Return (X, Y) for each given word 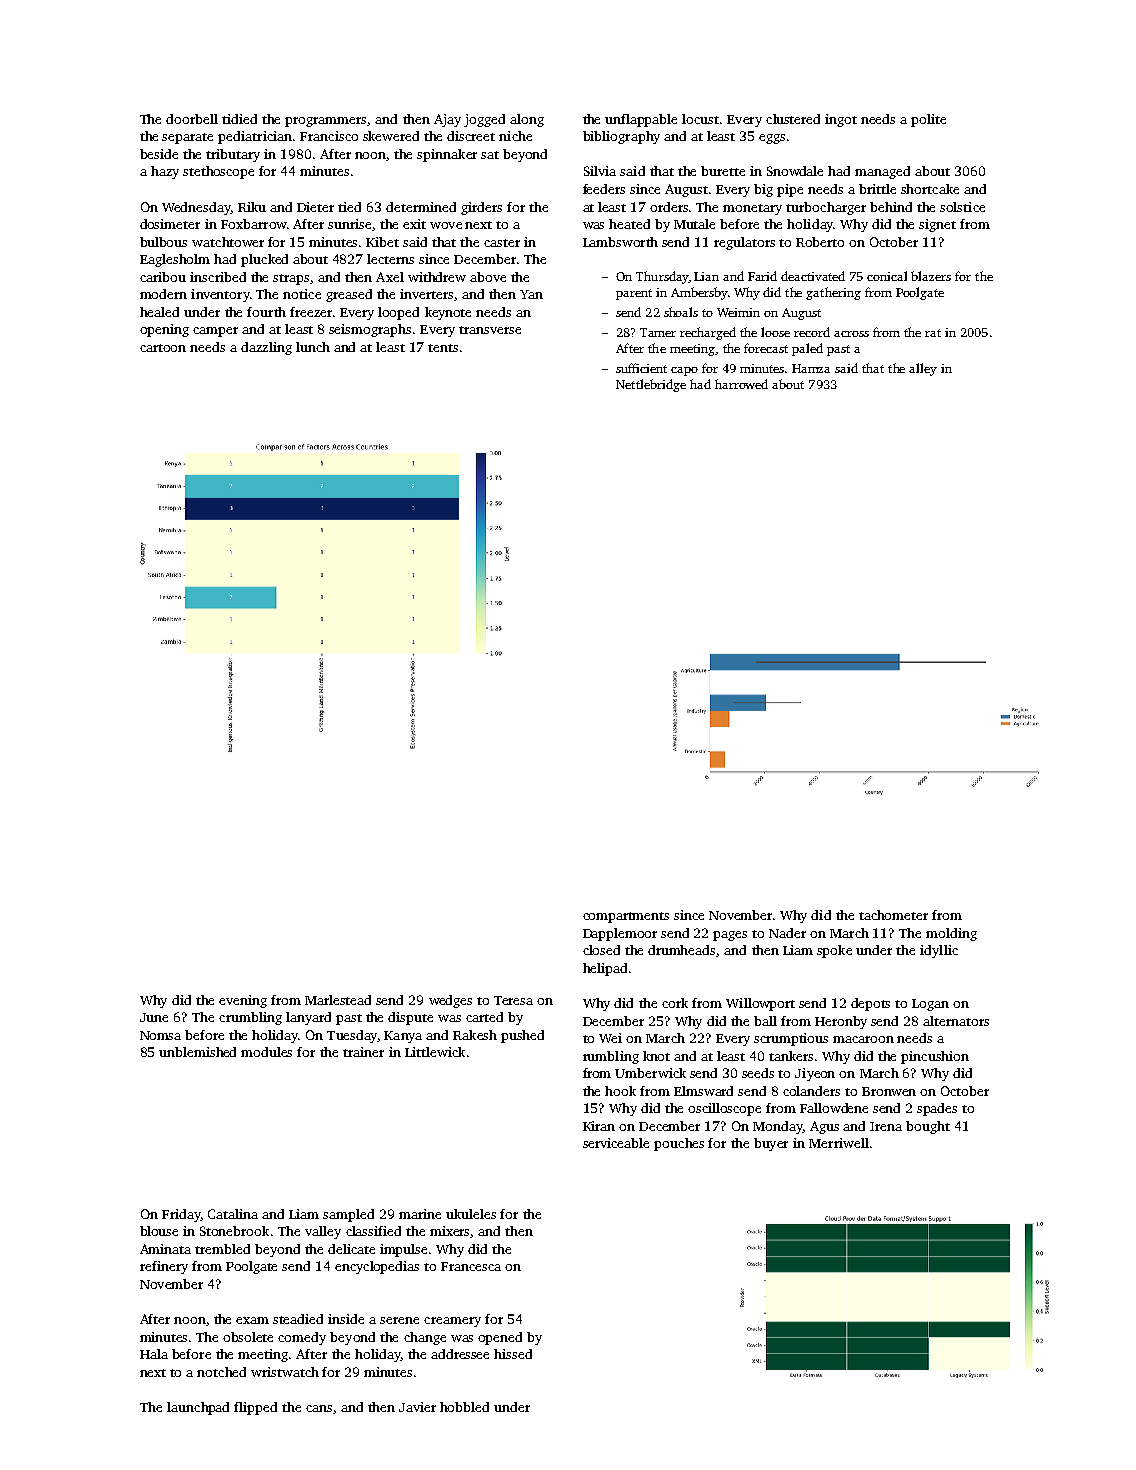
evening (243, 1001)
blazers (931, 276)
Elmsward (703, 1091)
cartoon (163, 348)
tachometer (893, 915)
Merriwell (839, 1143)
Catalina (233, 1214)
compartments (626, 917)
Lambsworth (620, 242)
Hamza (811, 368)
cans (319, 1408)
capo (684, 371)
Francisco (329, 136)
